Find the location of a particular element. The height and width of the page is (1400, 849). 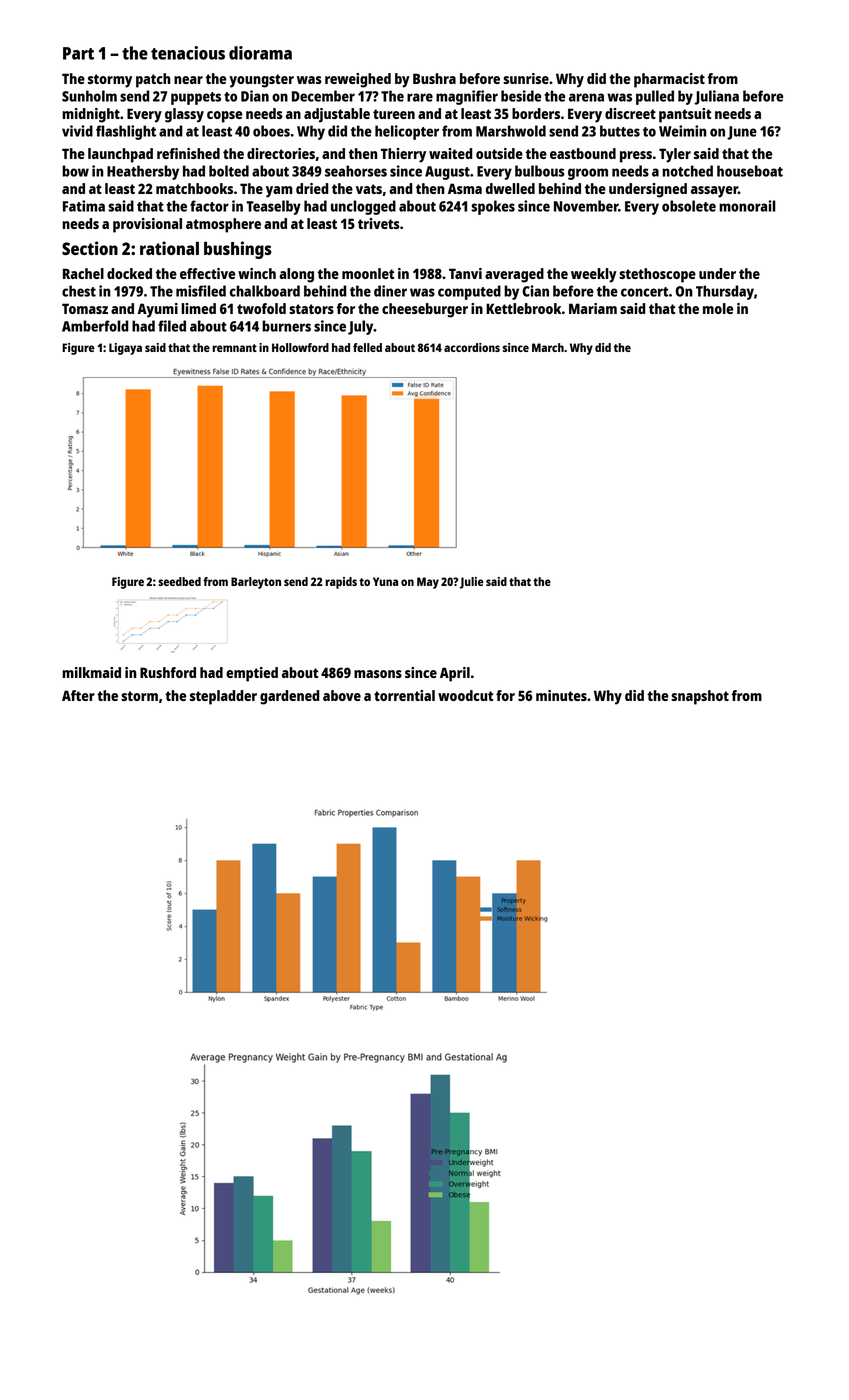

woodcut is located at coordinates (465, 695).
